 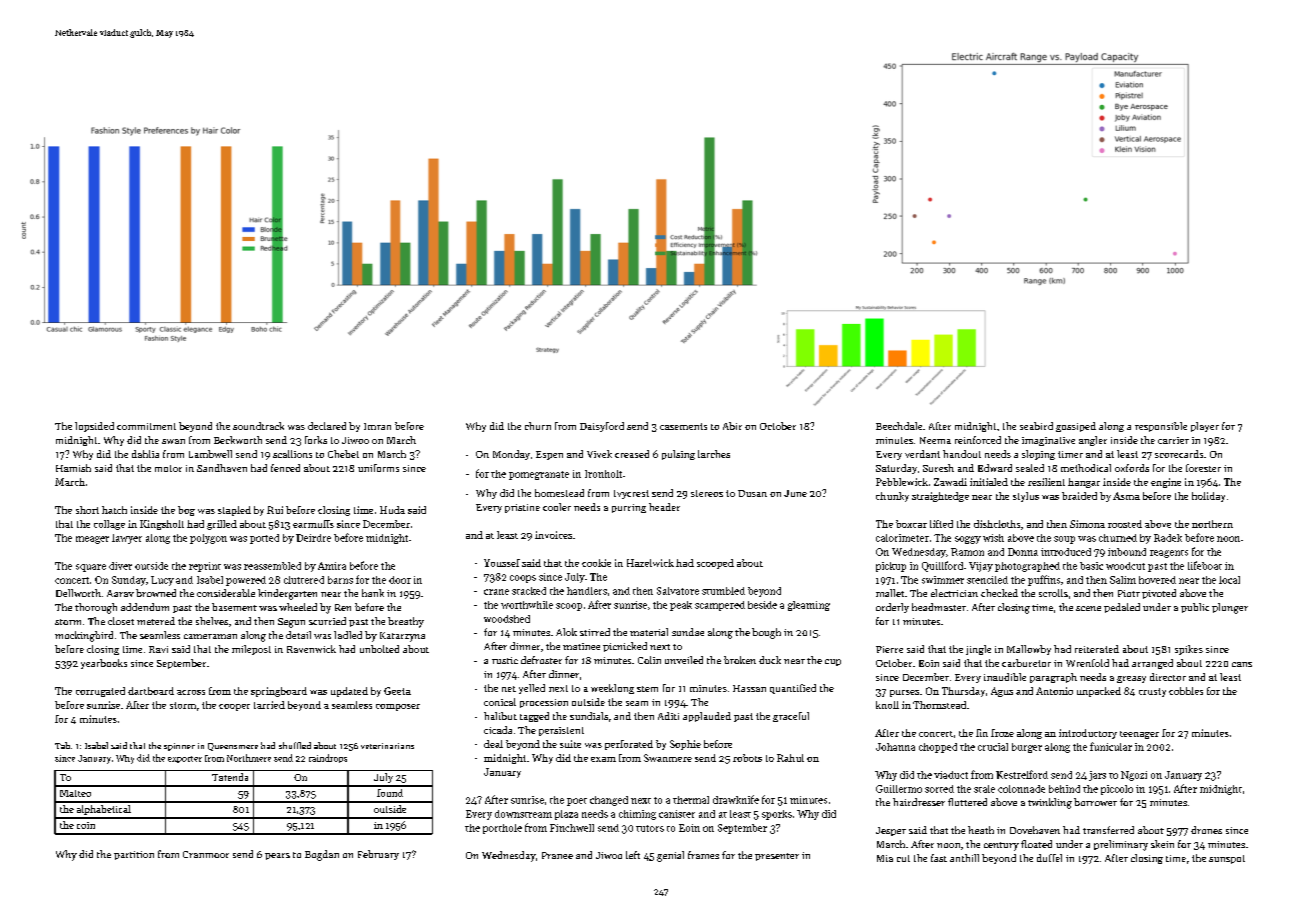 I want to click on header, so click(x=664, y=507).
